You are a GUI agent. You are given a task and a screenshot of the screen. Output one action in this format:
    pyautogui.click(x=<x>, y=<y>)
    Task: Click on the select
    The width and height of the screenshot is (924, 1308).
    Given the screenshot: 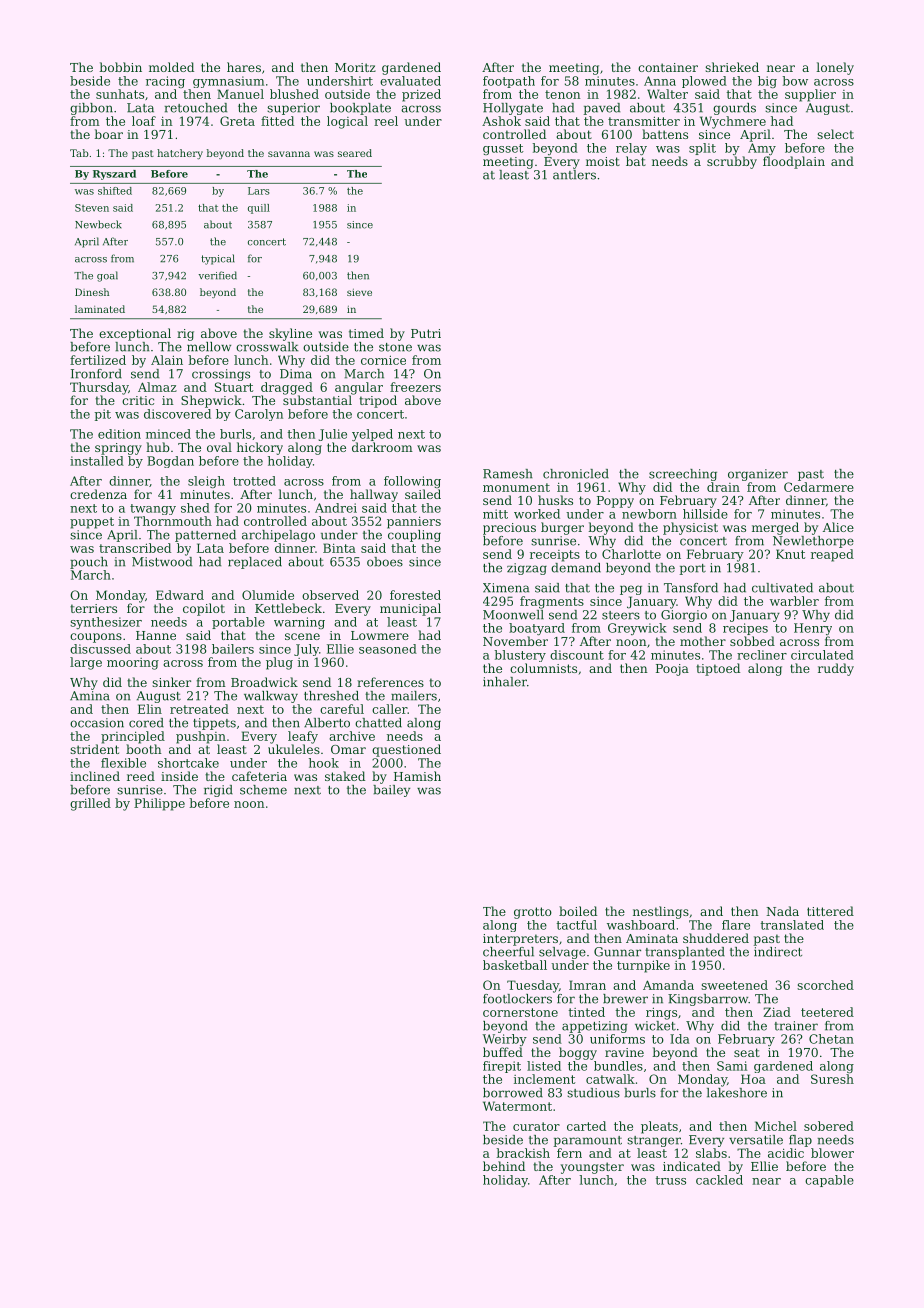 What is the action you would take?
    pyautogui.click(x=835, y=134)
